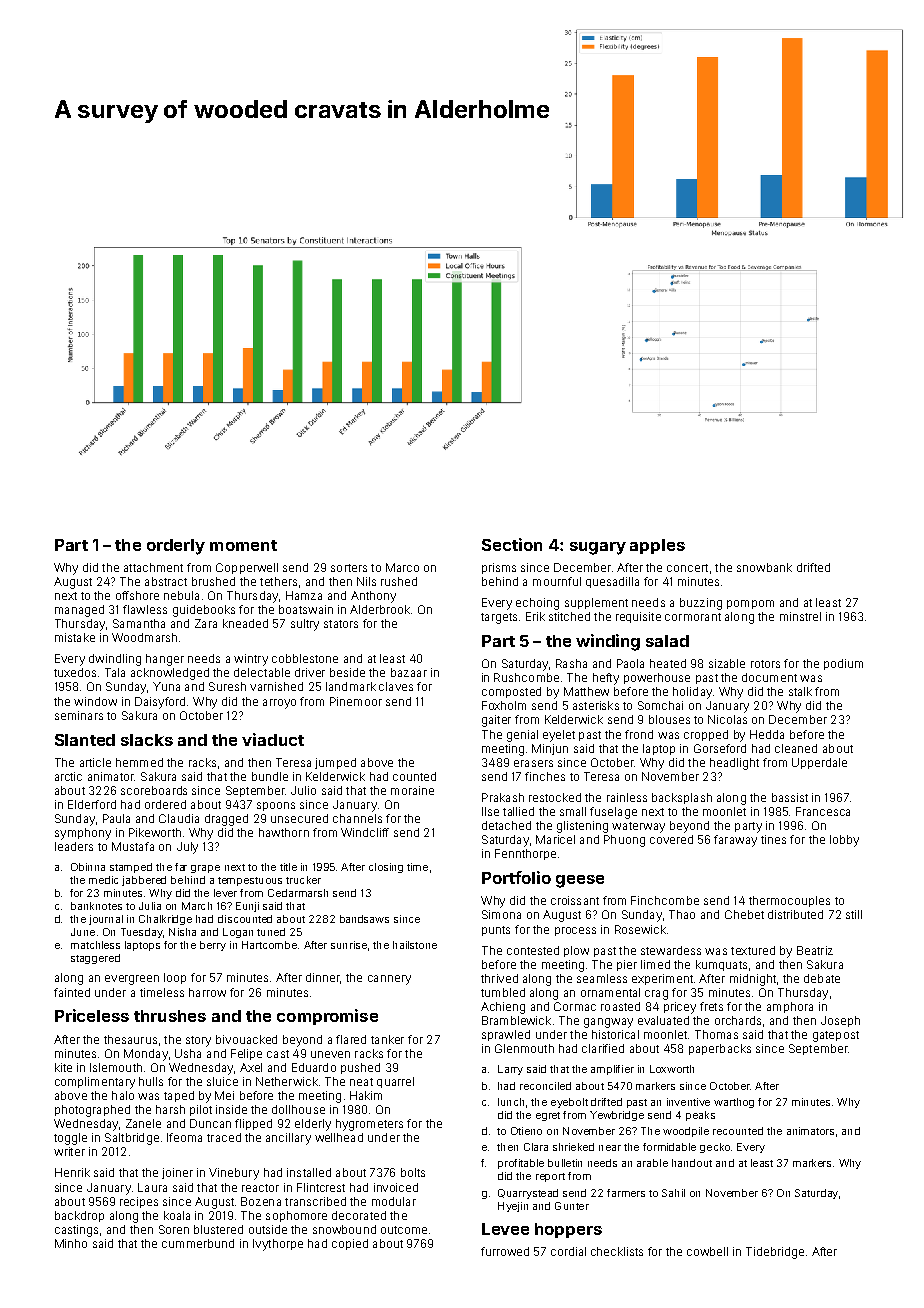 This document has height=1308, width=924. What do you see at coordinates (79, 1216) in the document?
I see `backdrop` at bounding box center [79, 1216].
